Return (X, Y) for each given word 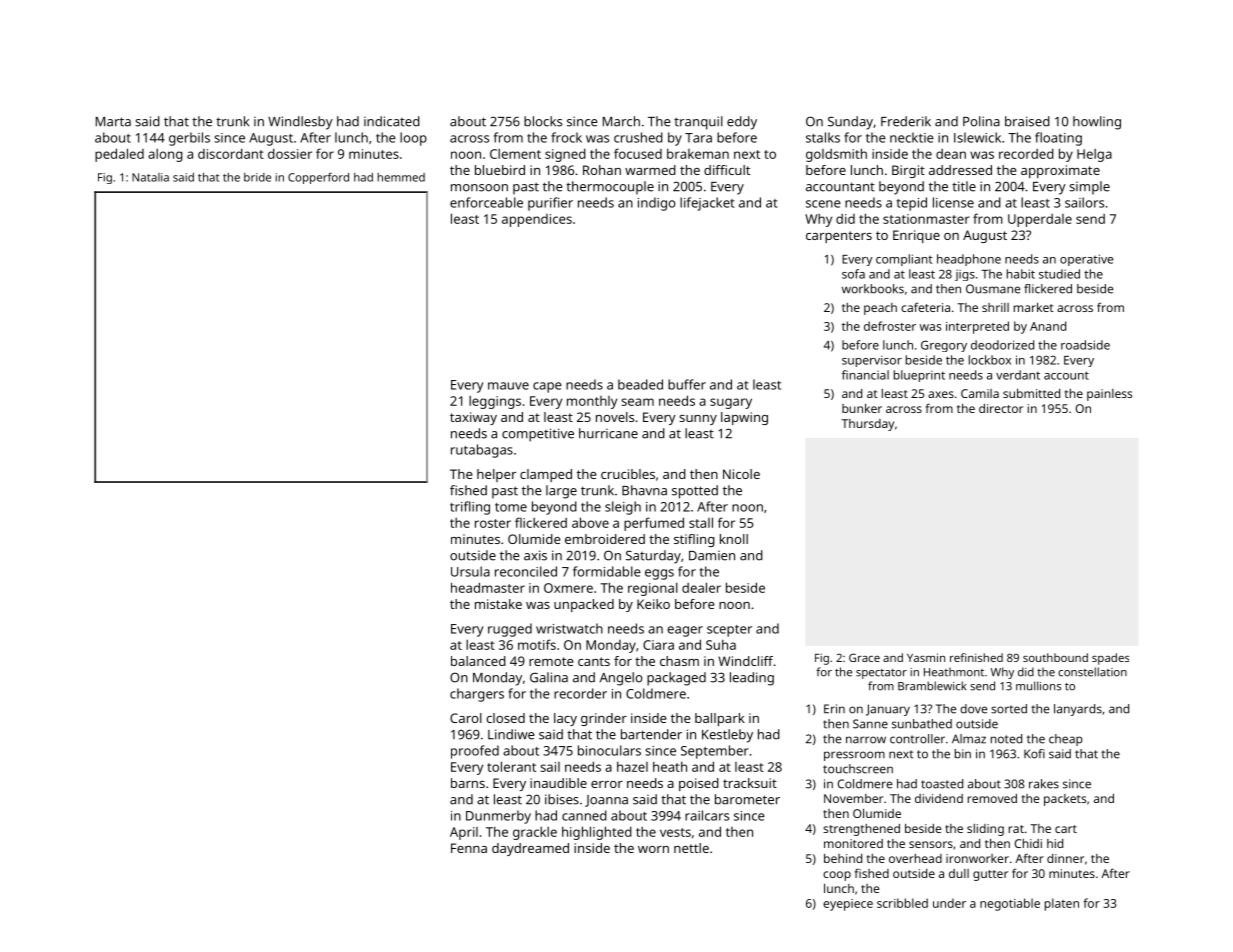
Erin (834, 709)
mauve (508, 386)
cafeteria (925, 307)
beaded (640, 384)
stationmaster (926, 219)
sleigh (623, 508)
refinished (976, 657)
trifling (470, 508)
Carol (466, 718)
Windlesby (300, 123)
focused (638, 153)
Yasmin (926, 657)
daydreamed (530, 849)
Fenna (469, 848)
